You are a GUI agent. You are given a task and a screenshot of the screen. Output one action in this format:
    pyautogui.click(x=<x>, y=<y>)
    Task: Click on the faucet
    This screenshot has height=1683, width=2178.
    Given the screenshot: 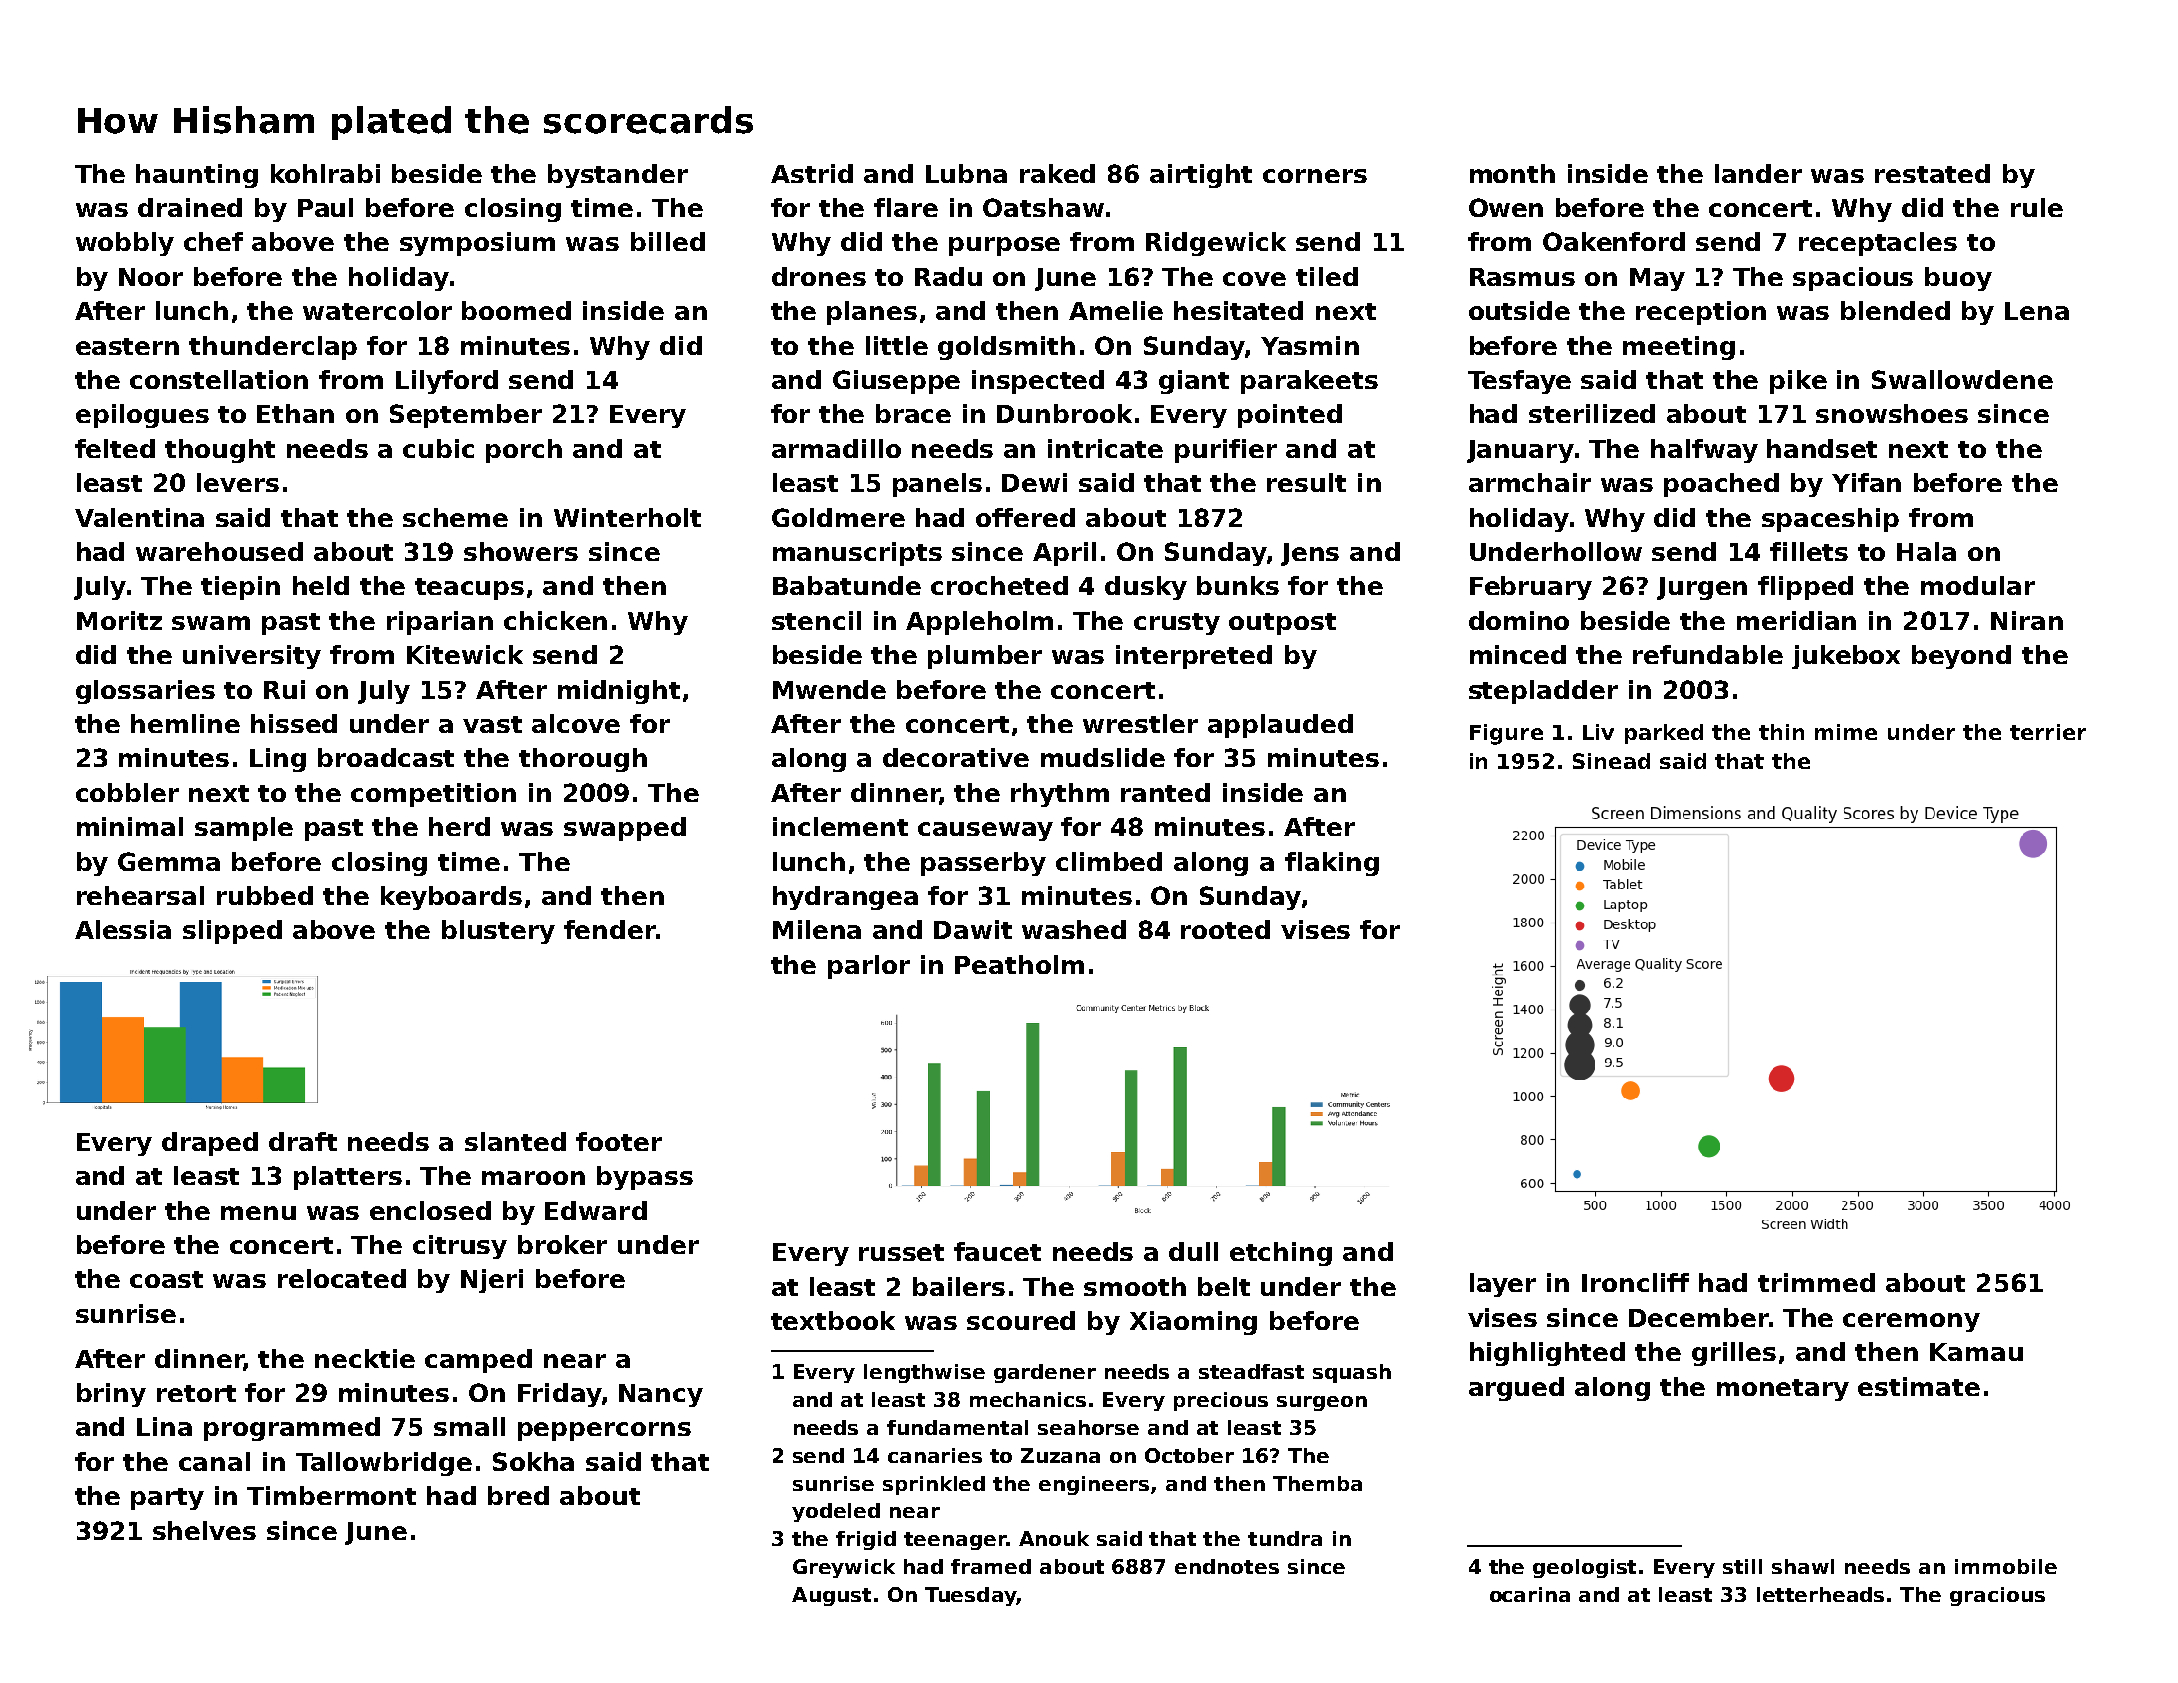 What is the action you would take?
    pyautogui.click(x=997, y=1251)
